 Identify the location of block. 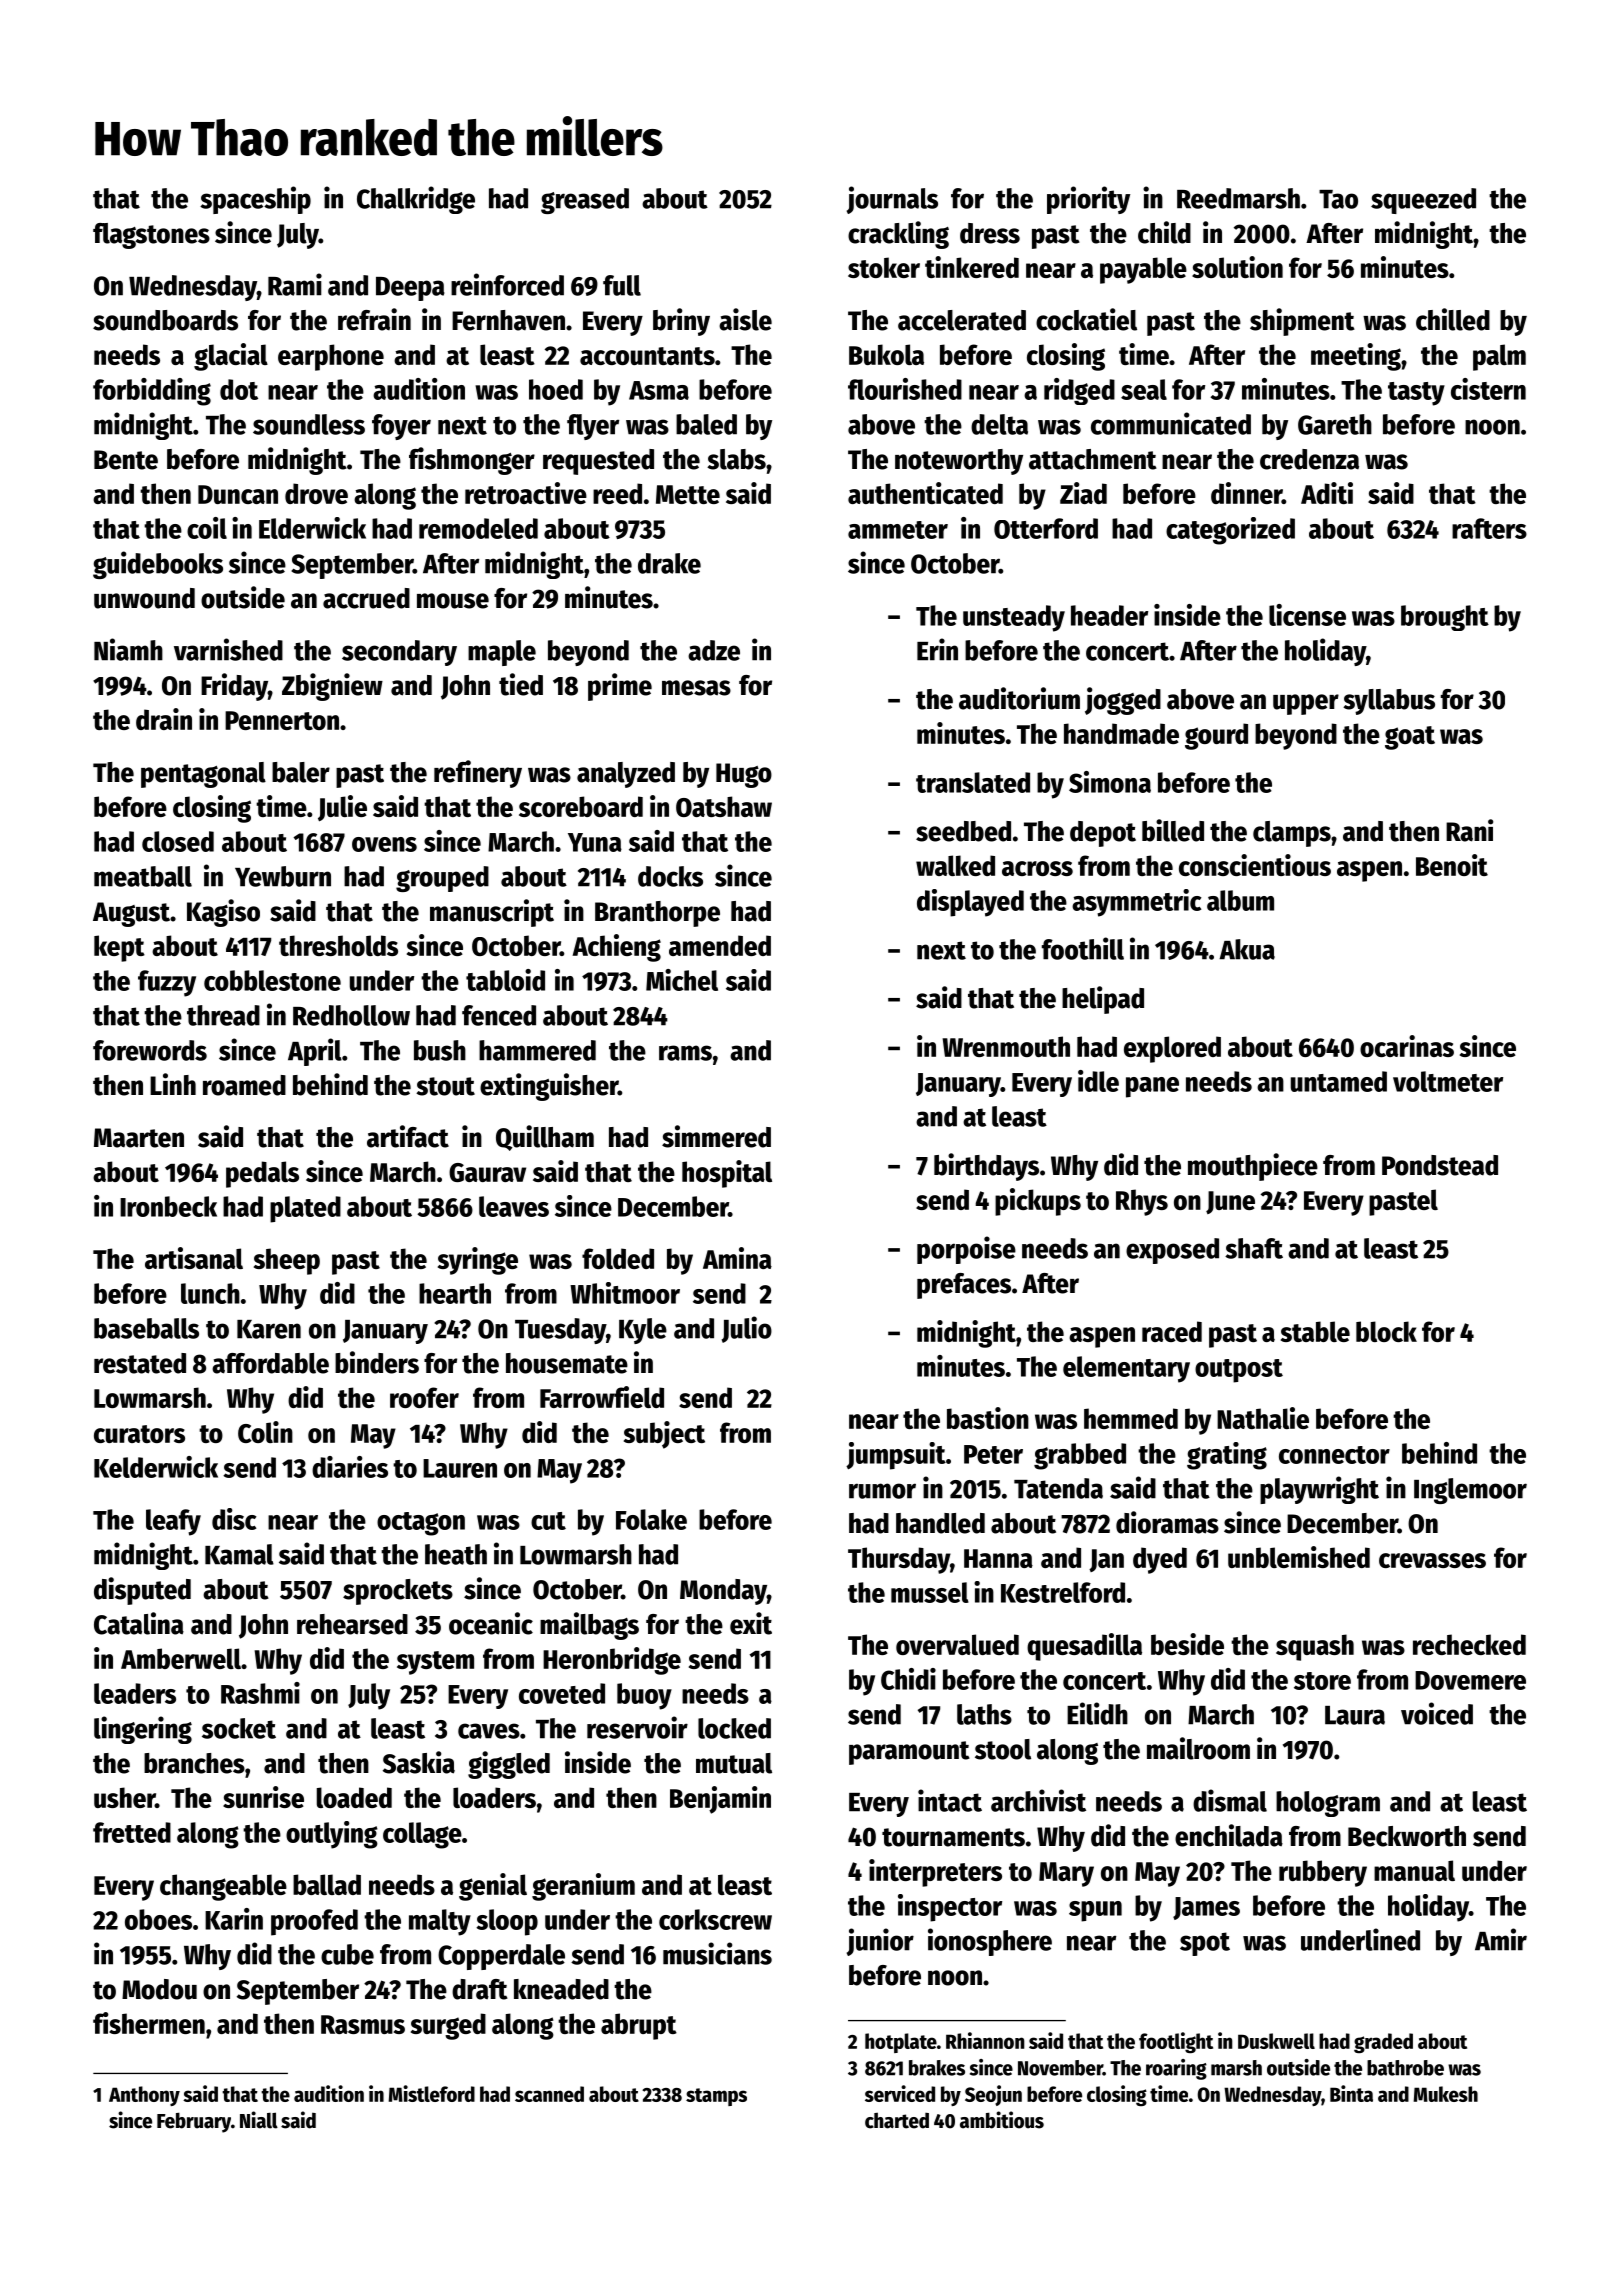
(1386, 1331).
